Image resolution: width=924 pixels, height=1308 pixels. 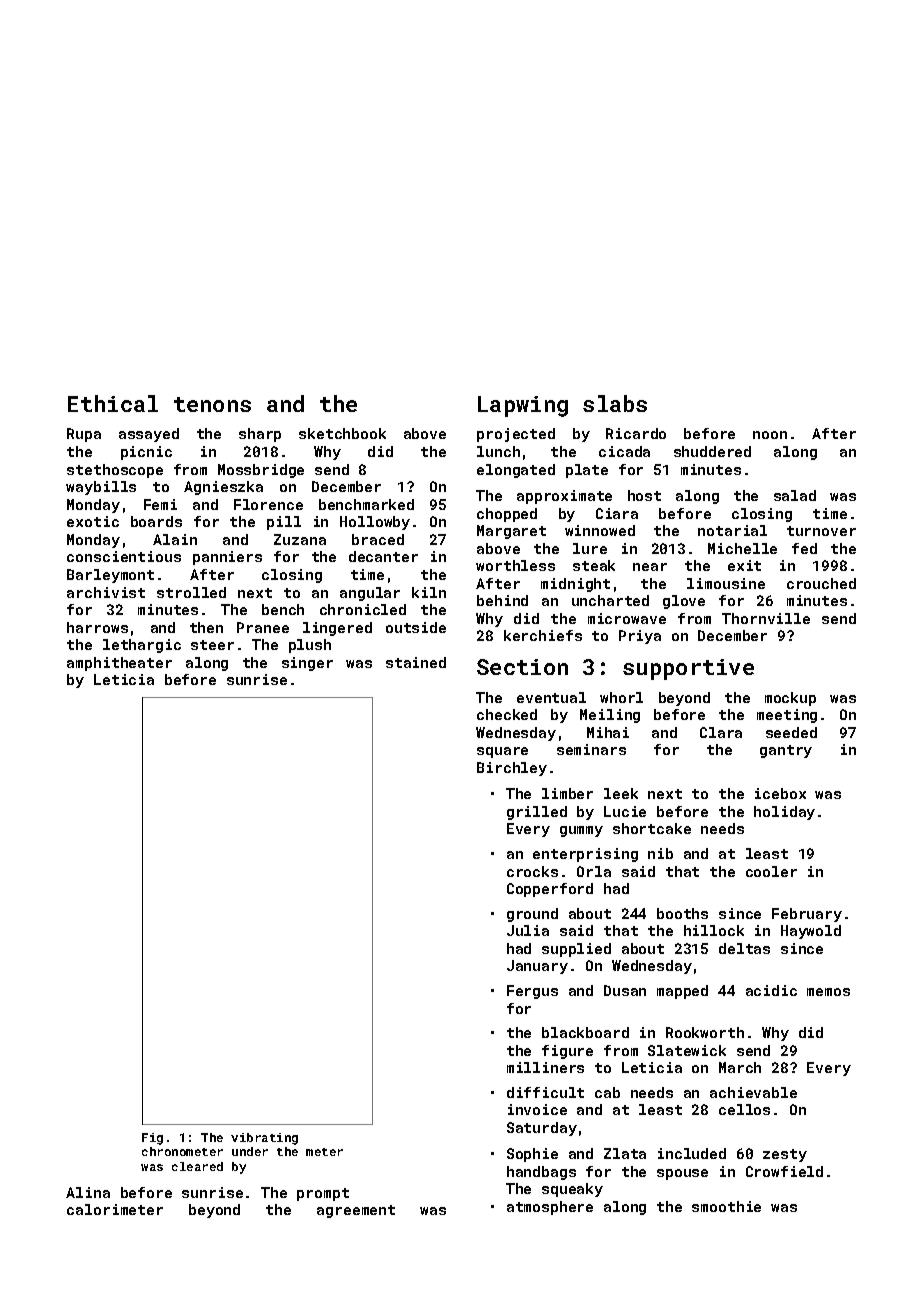 What do you see at coordinates (732, 530) in the document?
I see `notarial` at bounding box center [732, 530].
